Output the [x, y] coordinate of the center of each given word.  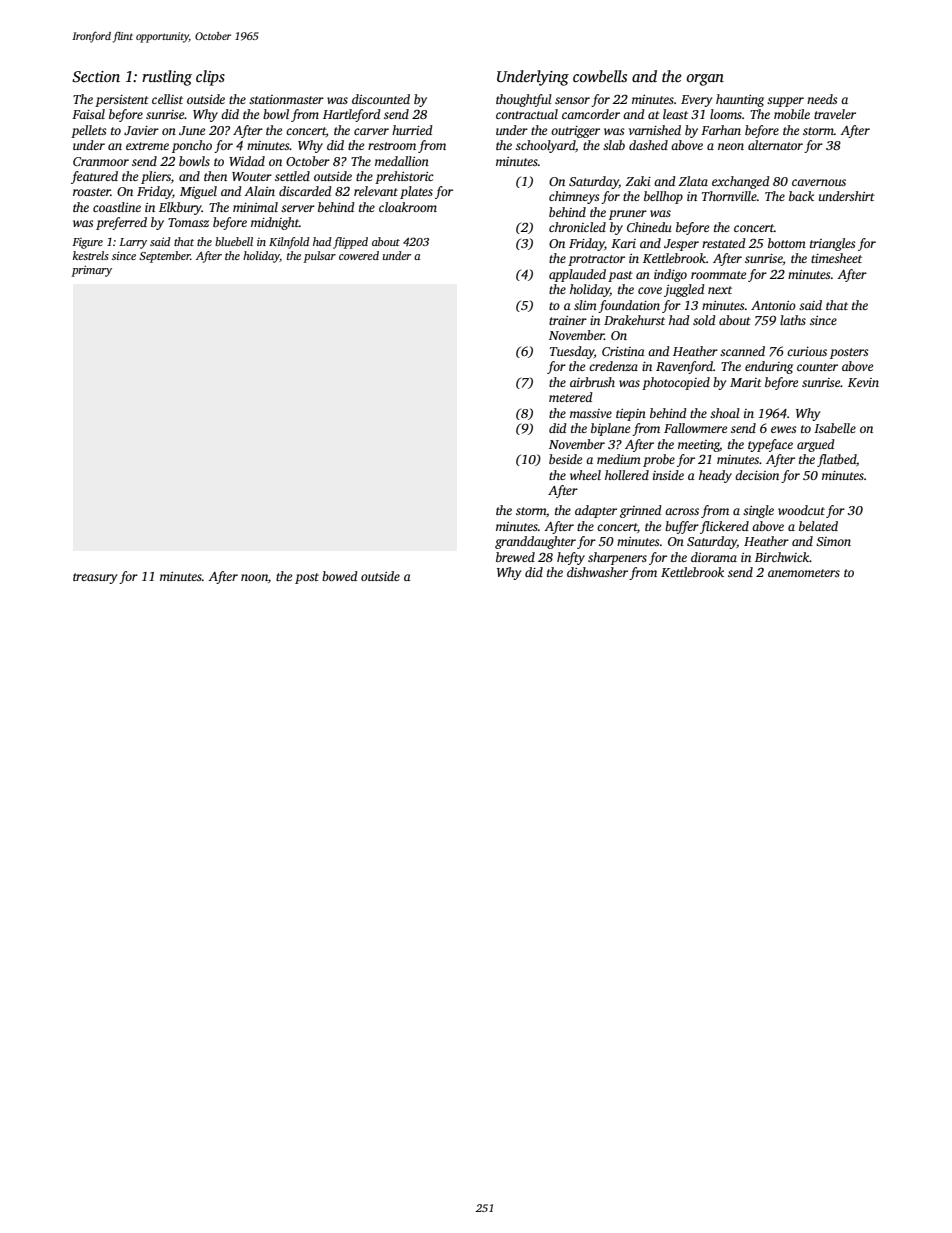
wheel [585, 475]
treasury [95, 578]
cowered [359, 255]
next [720, 290]
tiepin [631, 415]
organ [705, 80]
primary [91, 271]
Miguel [198, 192]
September [164, 257]
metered [571, 397]
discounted [381, 99]
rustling [167, 78]
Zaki [638, 181]
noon [254, 577]
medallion [402, 161]
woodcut [801, 510]
